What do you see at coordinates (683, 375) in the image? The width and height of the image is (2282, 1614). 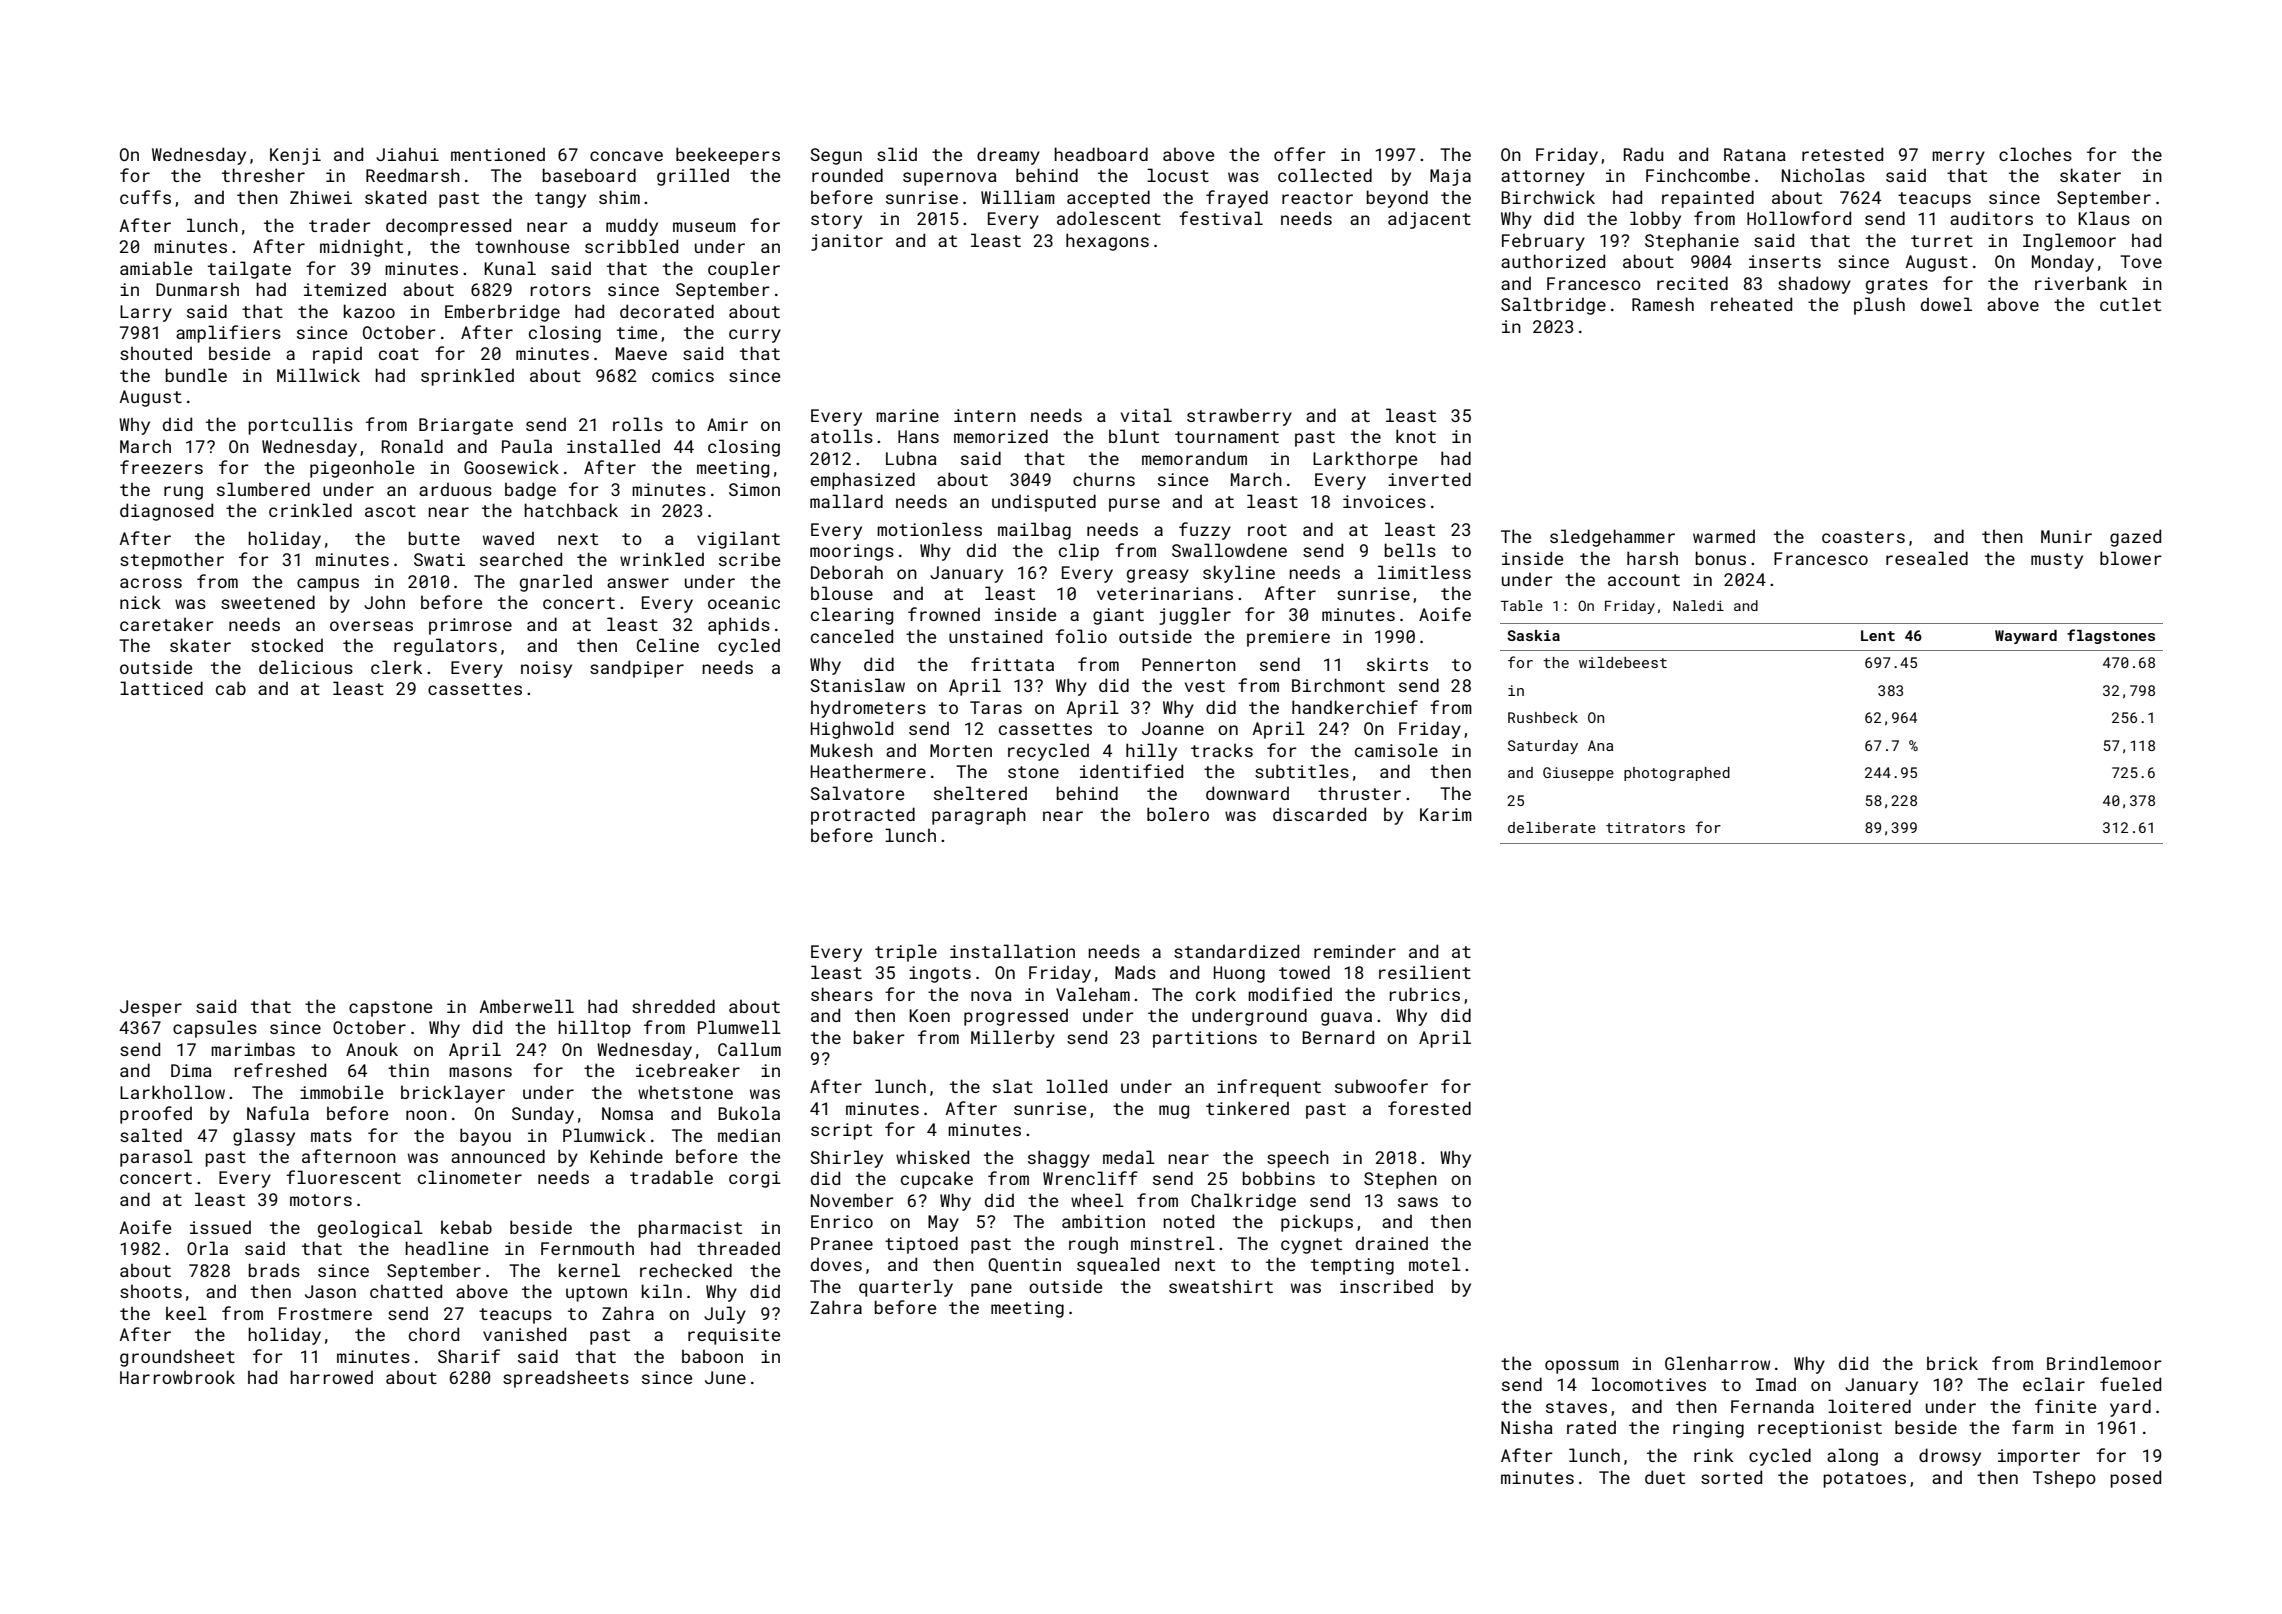 I see `comics` at bounding box center [683, 375].
